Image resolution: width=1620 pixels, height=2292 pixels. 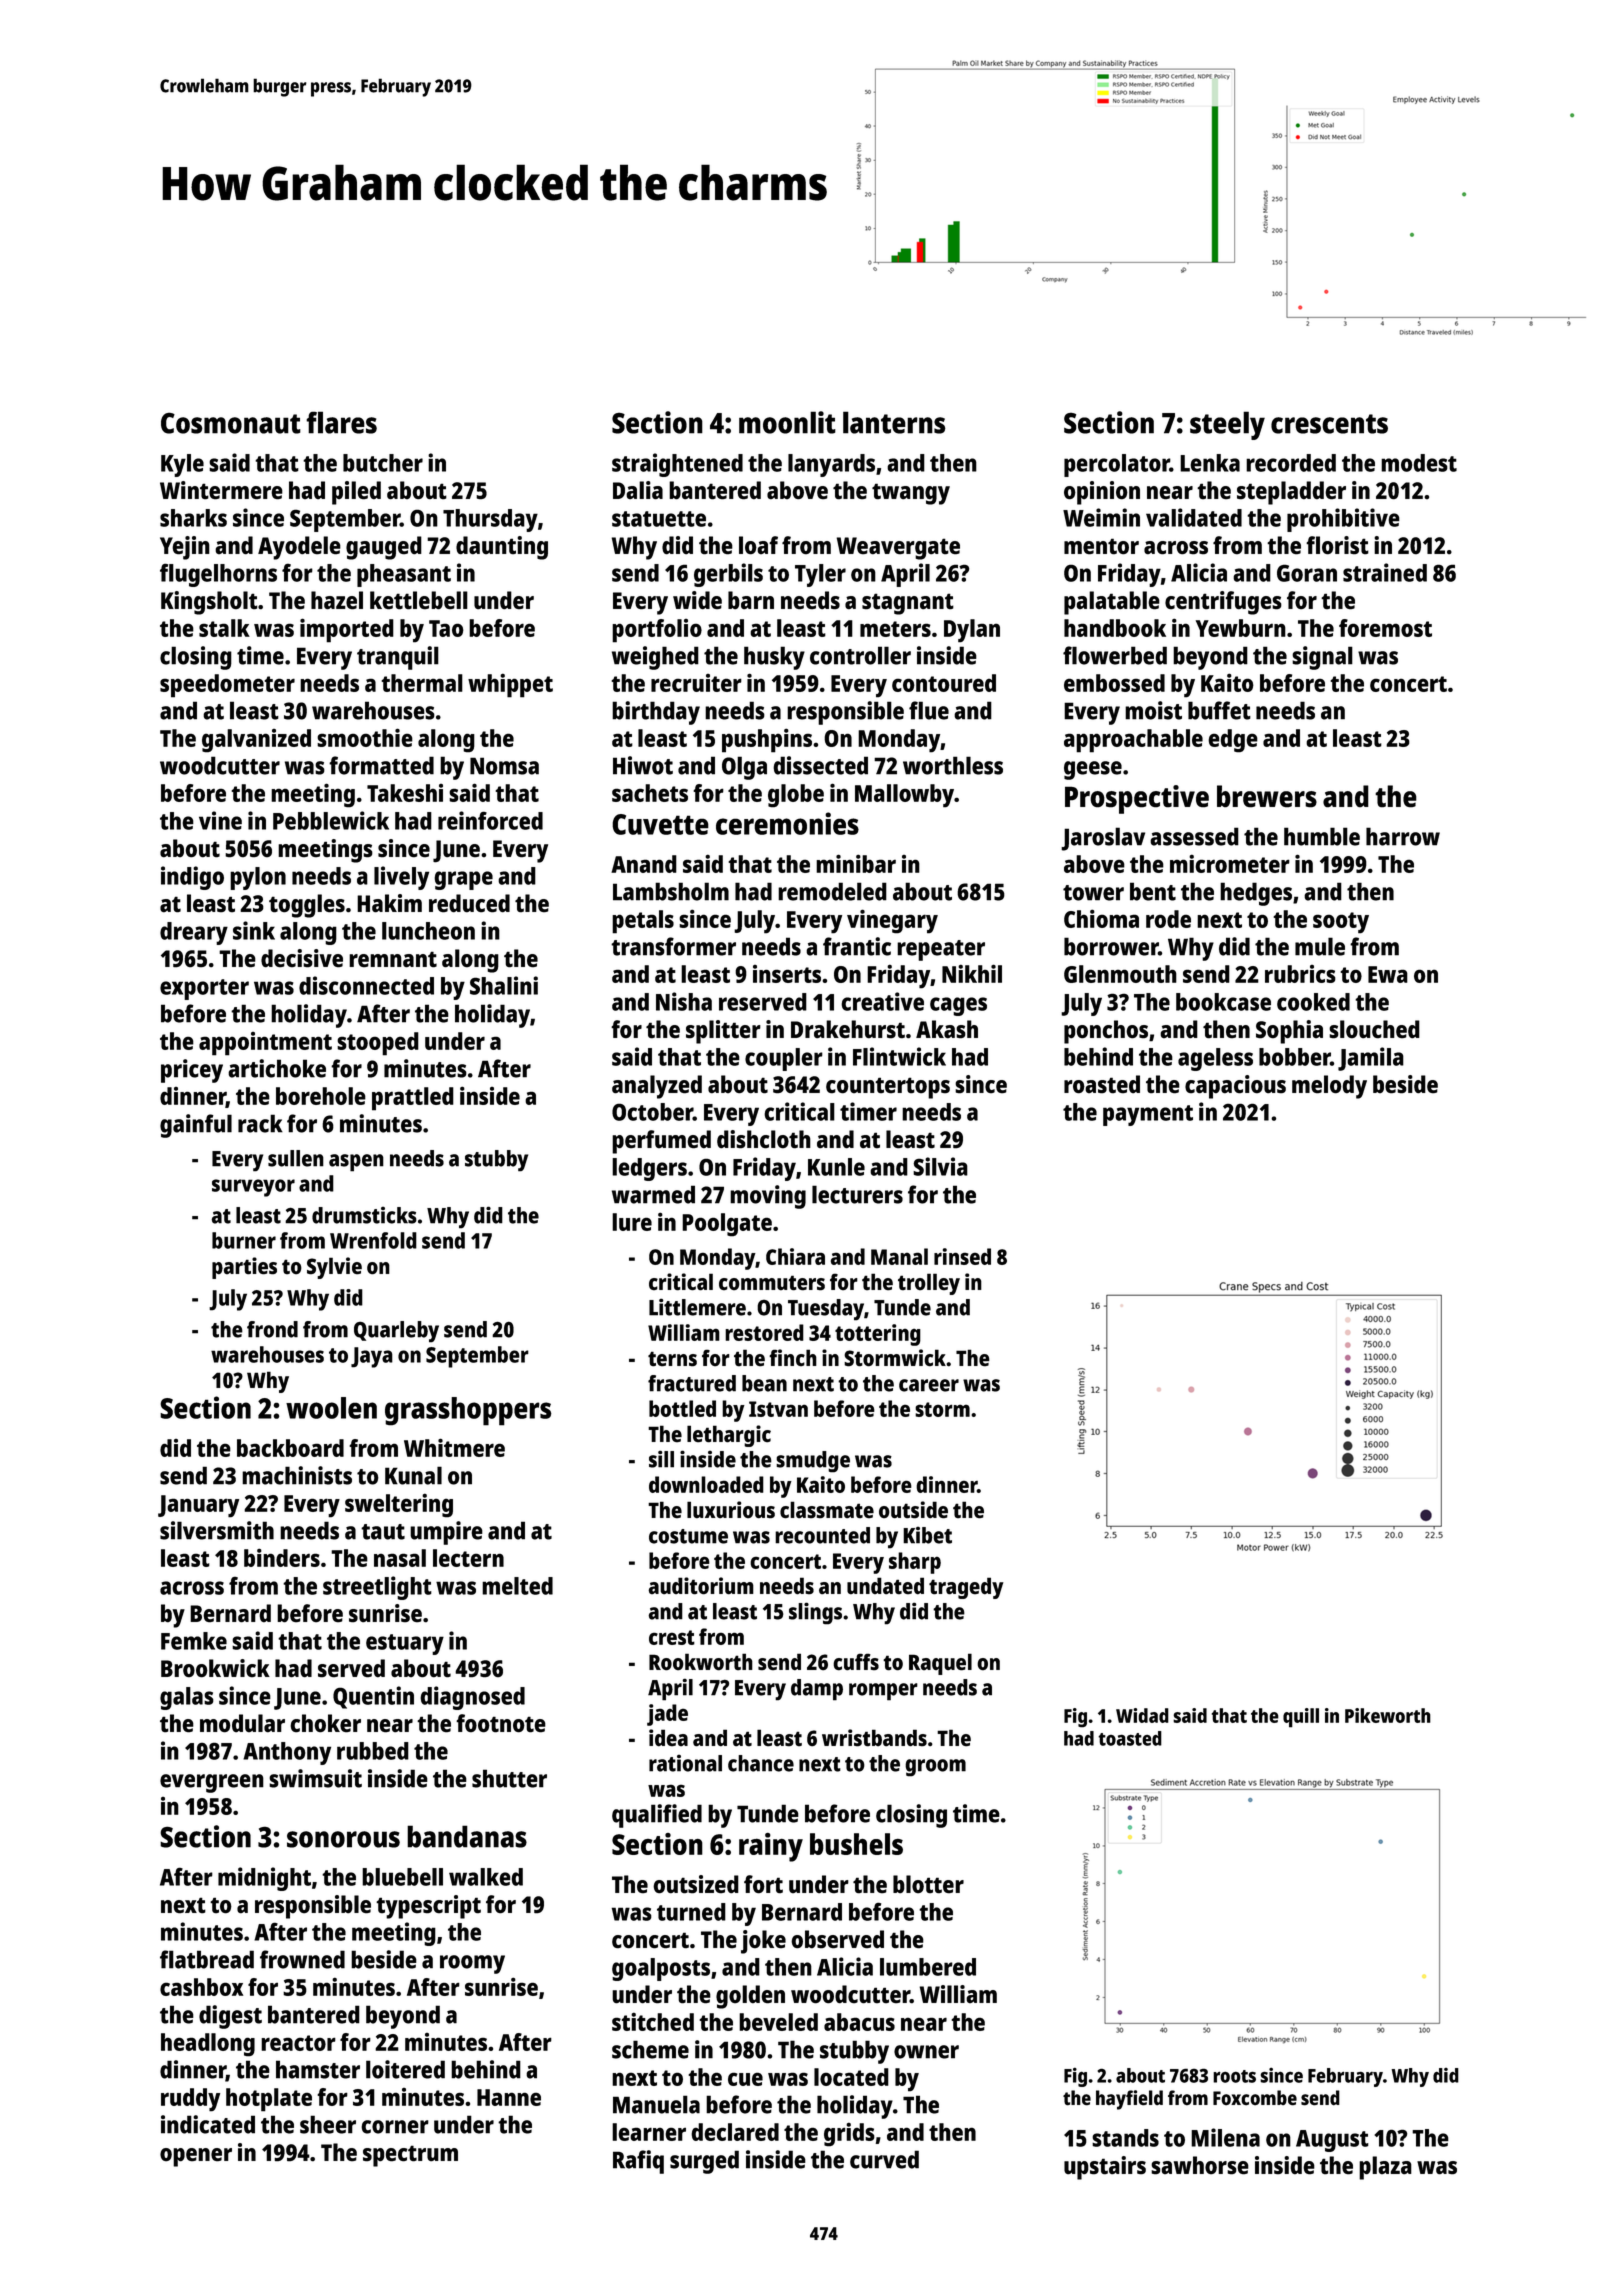 I want to click on tranquil, so click(x=398, y=658).
